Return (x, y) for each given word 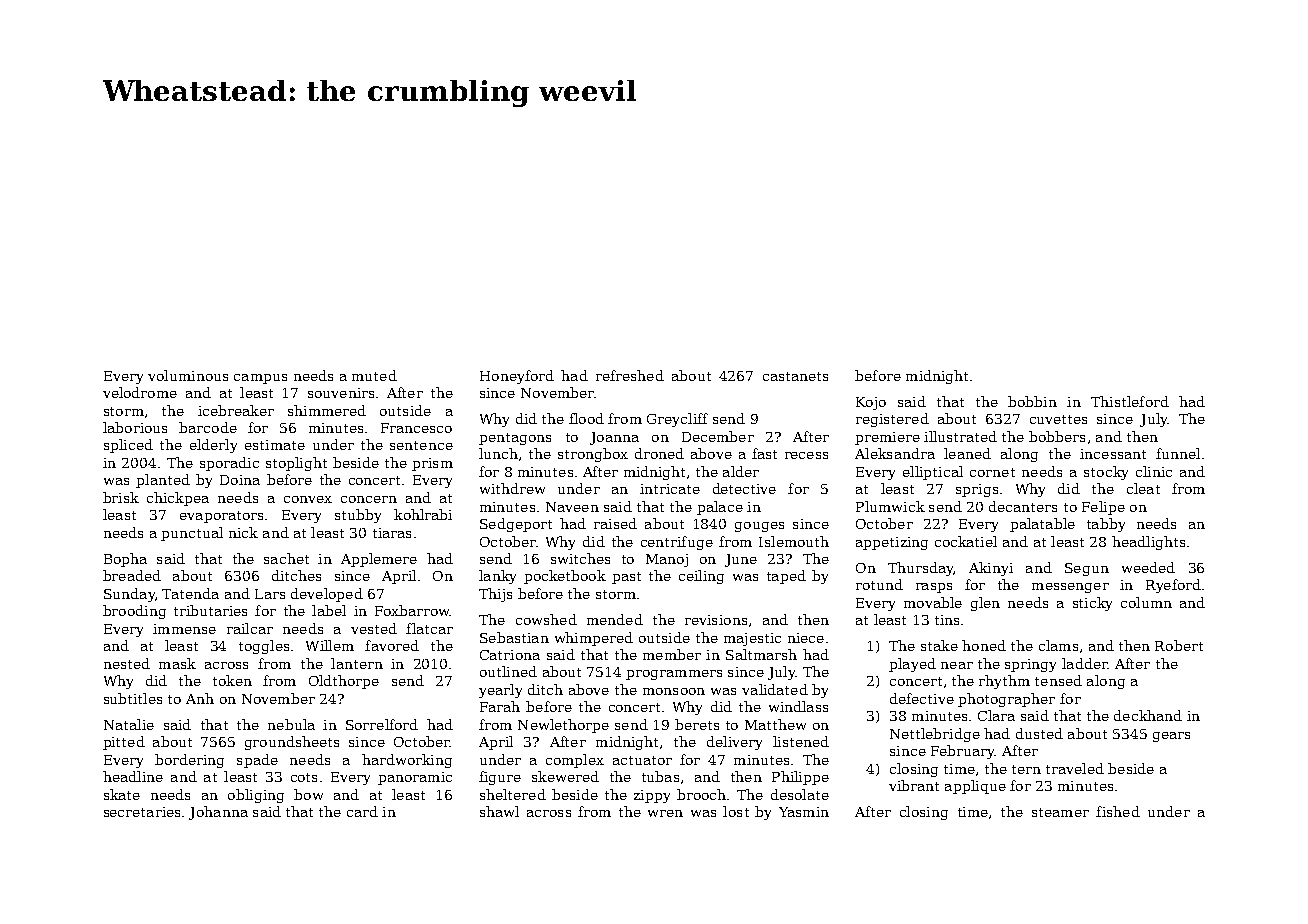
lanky (497, 577)
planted (163, 481)
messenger (1070, 588)
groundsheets (292, 743)
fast (764, 453)
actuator (642, 760)
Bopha (125, 560)
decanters (1023, 506)
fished (1118, 811)
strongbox (593, 455)
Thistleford (1130, 401)
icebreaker (236, 410)
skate (122, 794)
